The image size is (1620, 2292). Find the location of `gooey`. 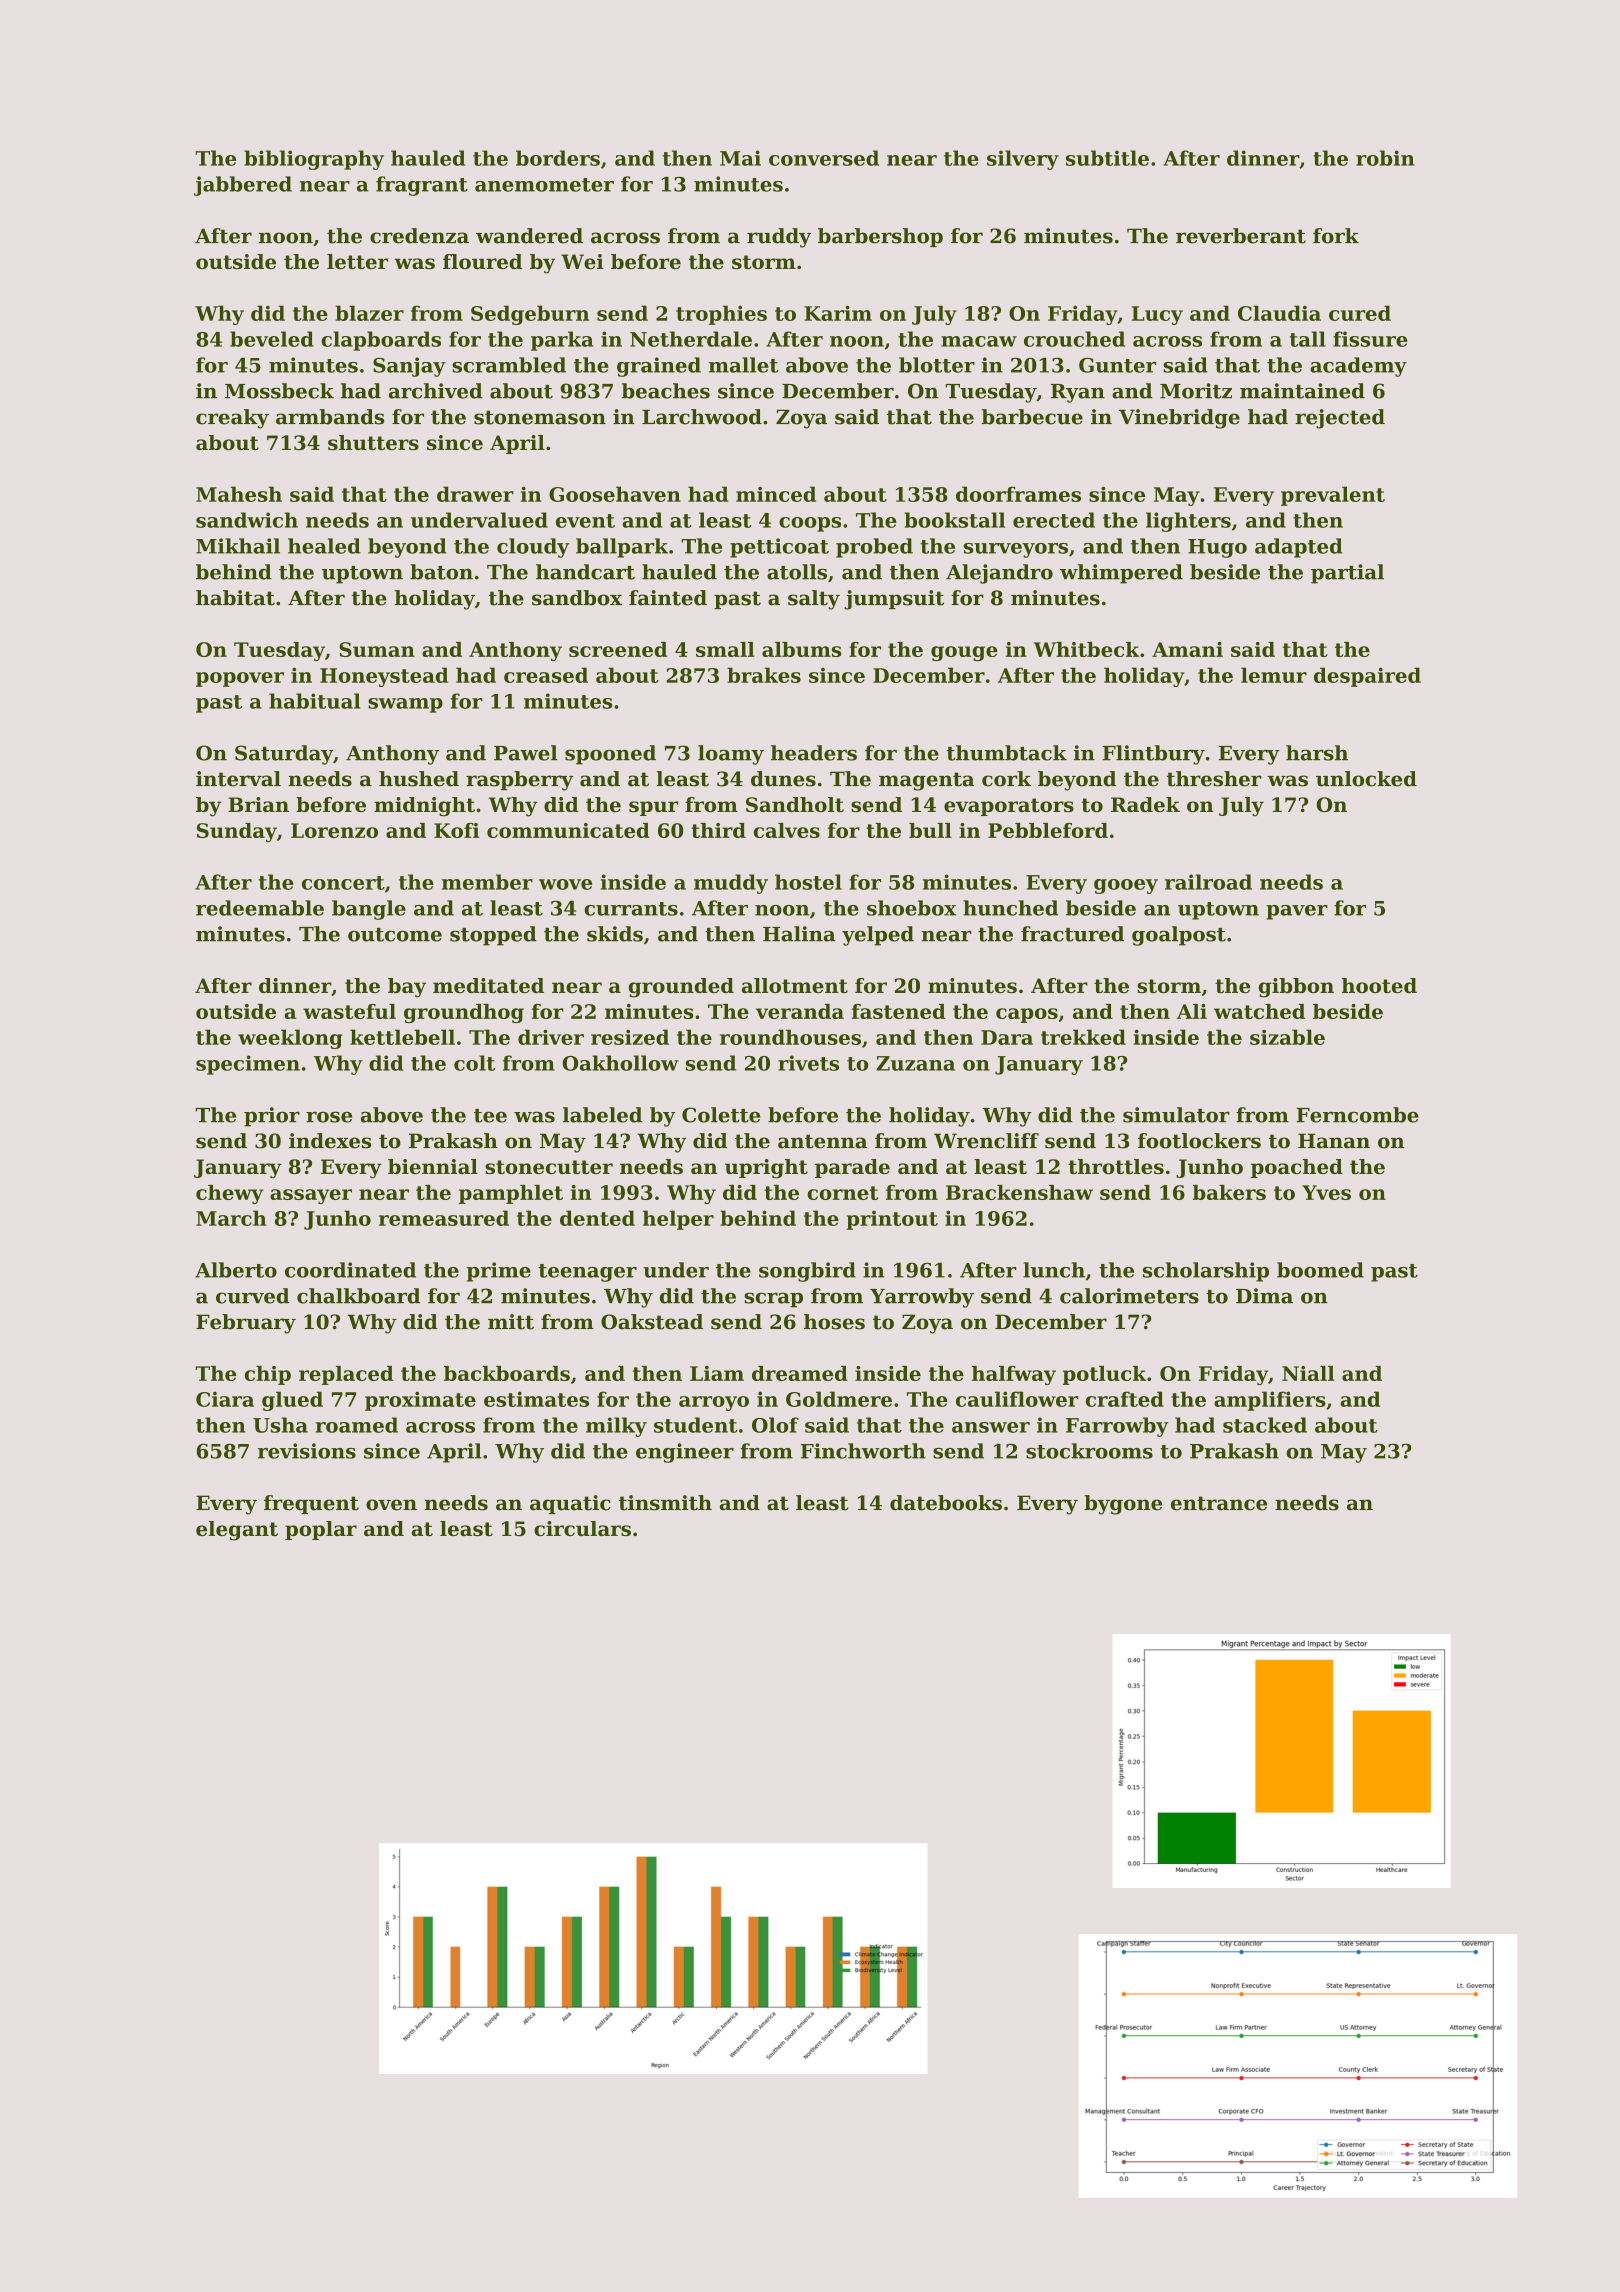

gooey is located at coordinates (1126, 886).
